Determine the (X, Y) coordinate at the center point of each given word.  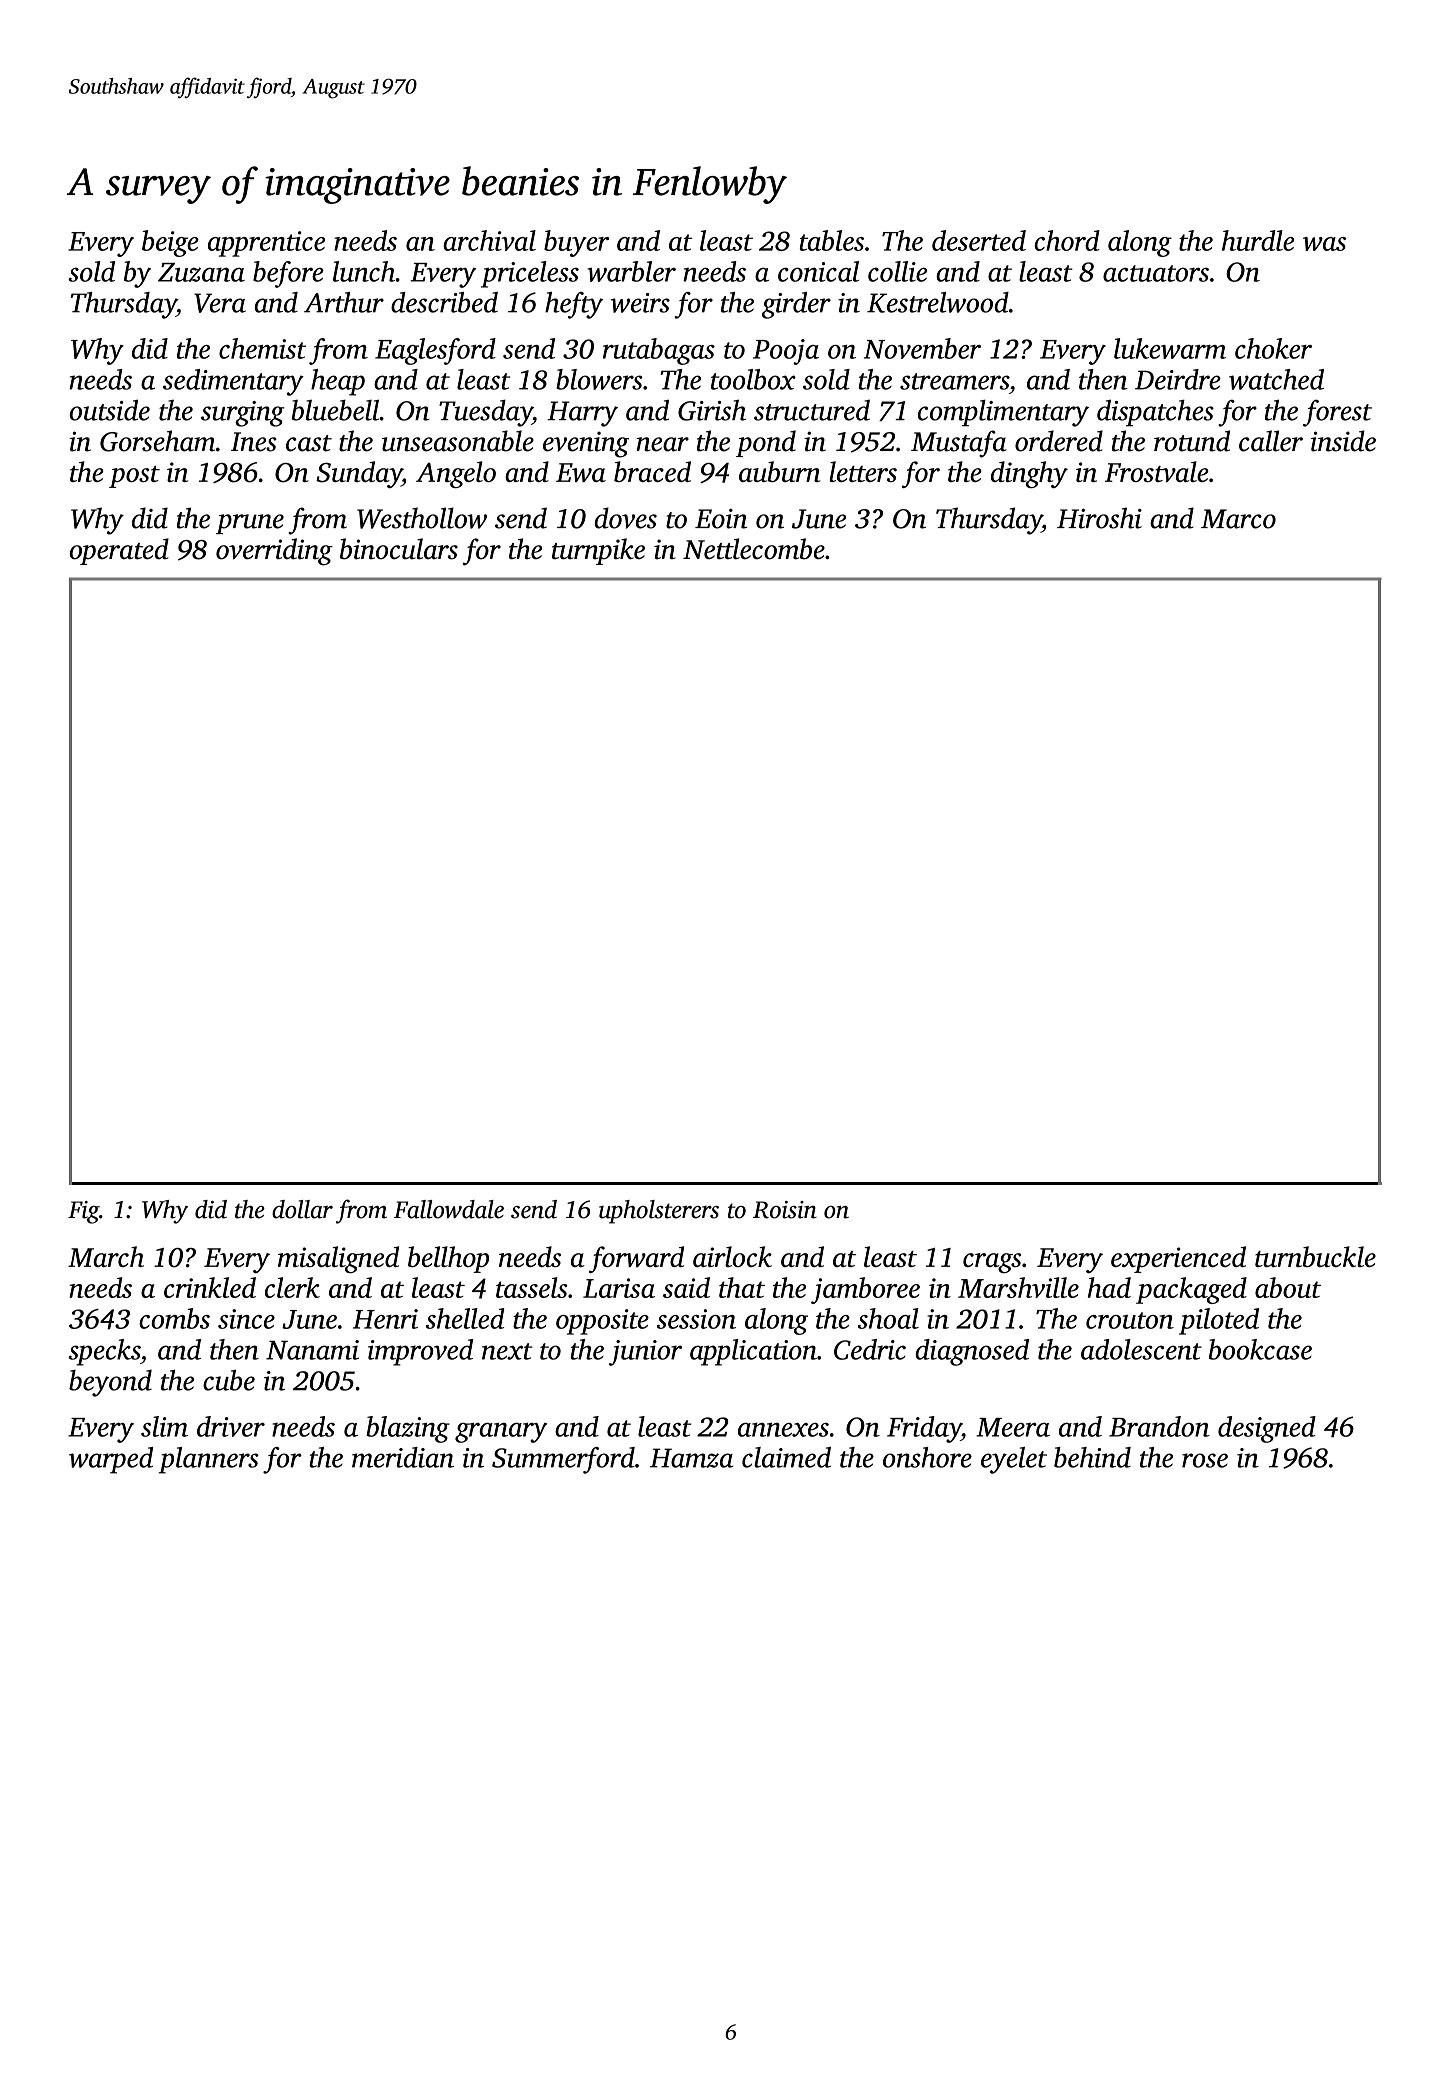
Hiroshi (1099, 518)
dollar (302, 1209)
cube (229, 1380)
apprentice (266, 244)
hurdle (1258, 240)
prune (250, 524)
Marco (1238, 519)
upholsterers (659, 1212)
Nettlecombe (754, 549)
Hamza (691, 1458)
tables (832, 240)
